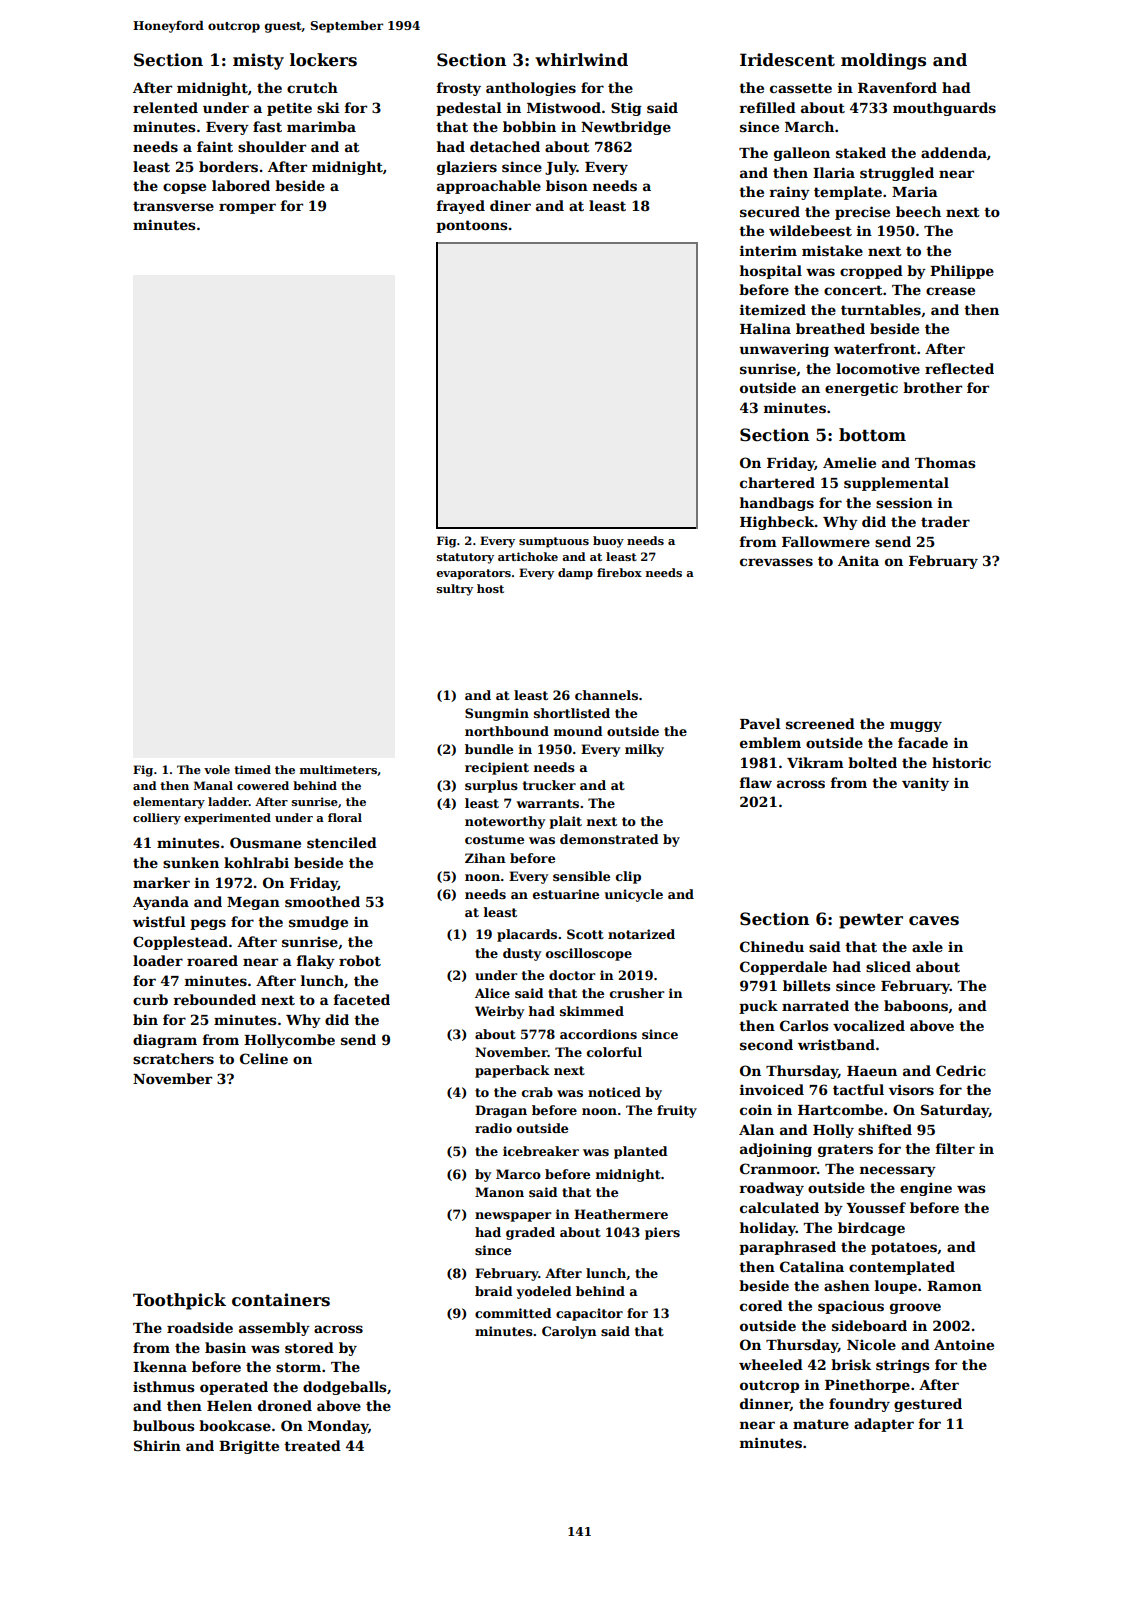  I want to click on muggy, so click(916, 726).
